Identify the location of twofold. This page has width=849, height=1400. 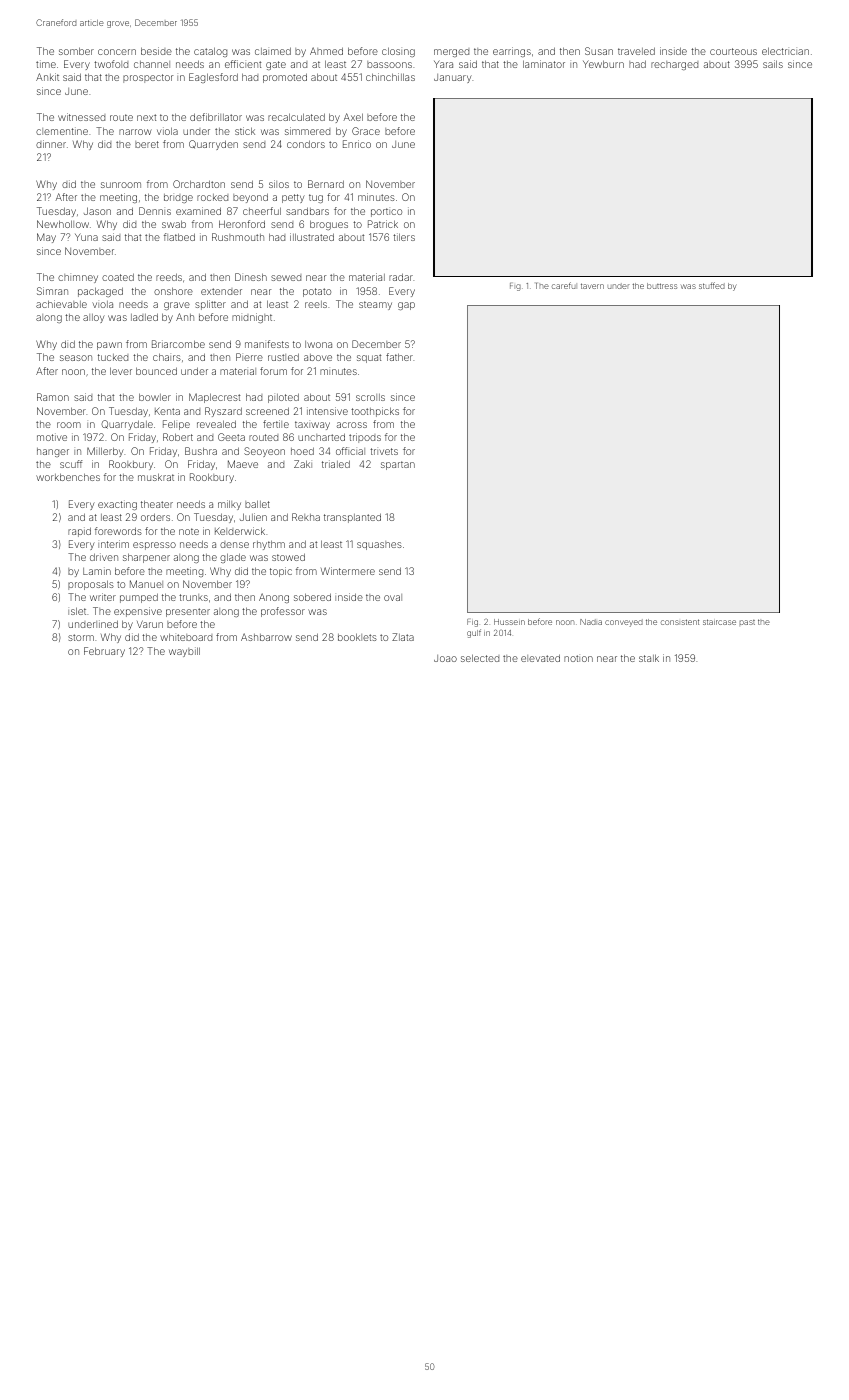
(111, 64).
